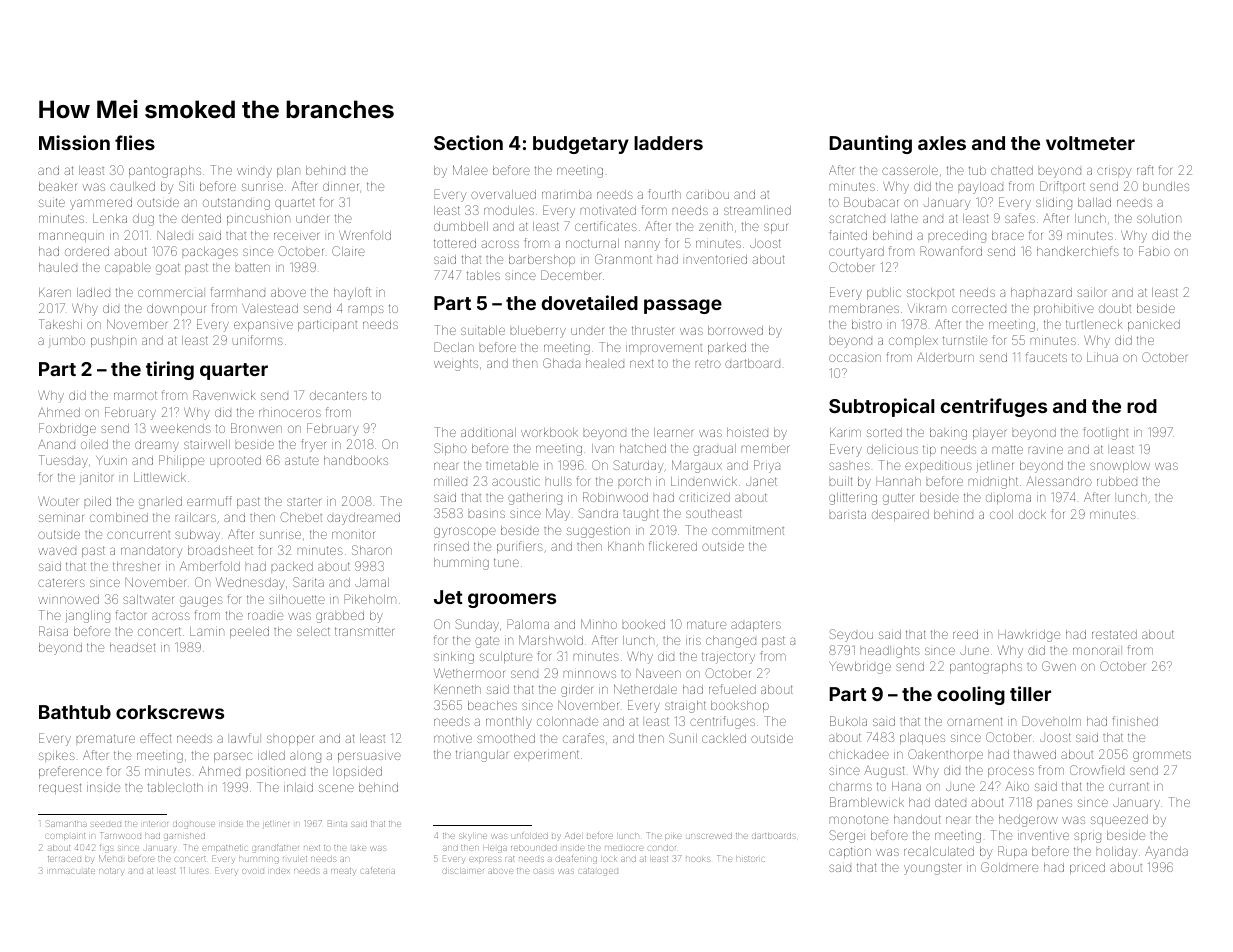 The width and height of the screenshot is (1233, 952). Describe the element at coordinates (933, 869) in the screenshot. I see `youngster` at that location.
